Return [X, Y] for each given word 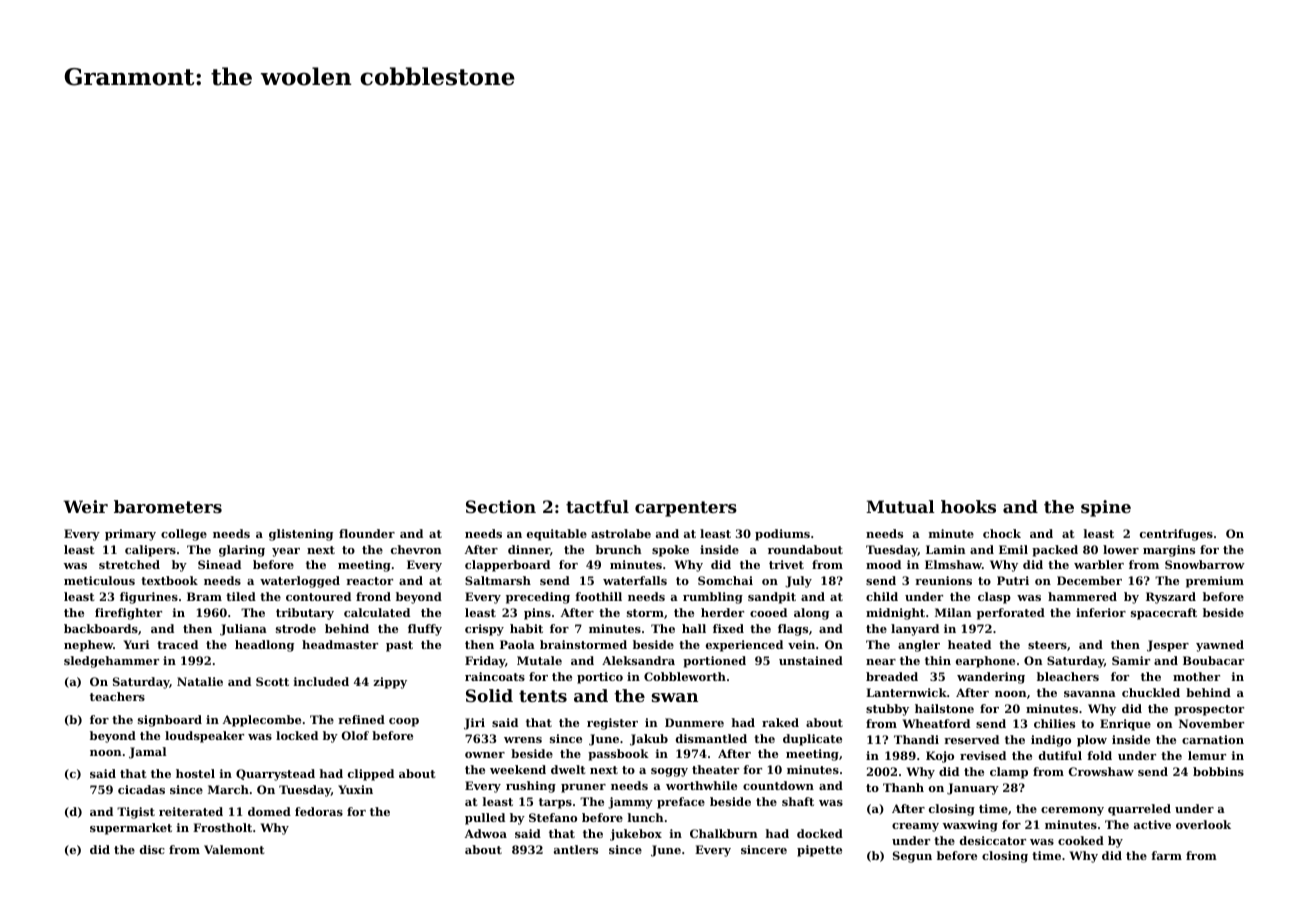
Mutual [900, 506]
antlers [576, 849]
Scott [272, 681]
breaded [892, 676]
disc [152, 849]
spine [1106, 508]
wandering [991, 678]
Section [501, 506]
